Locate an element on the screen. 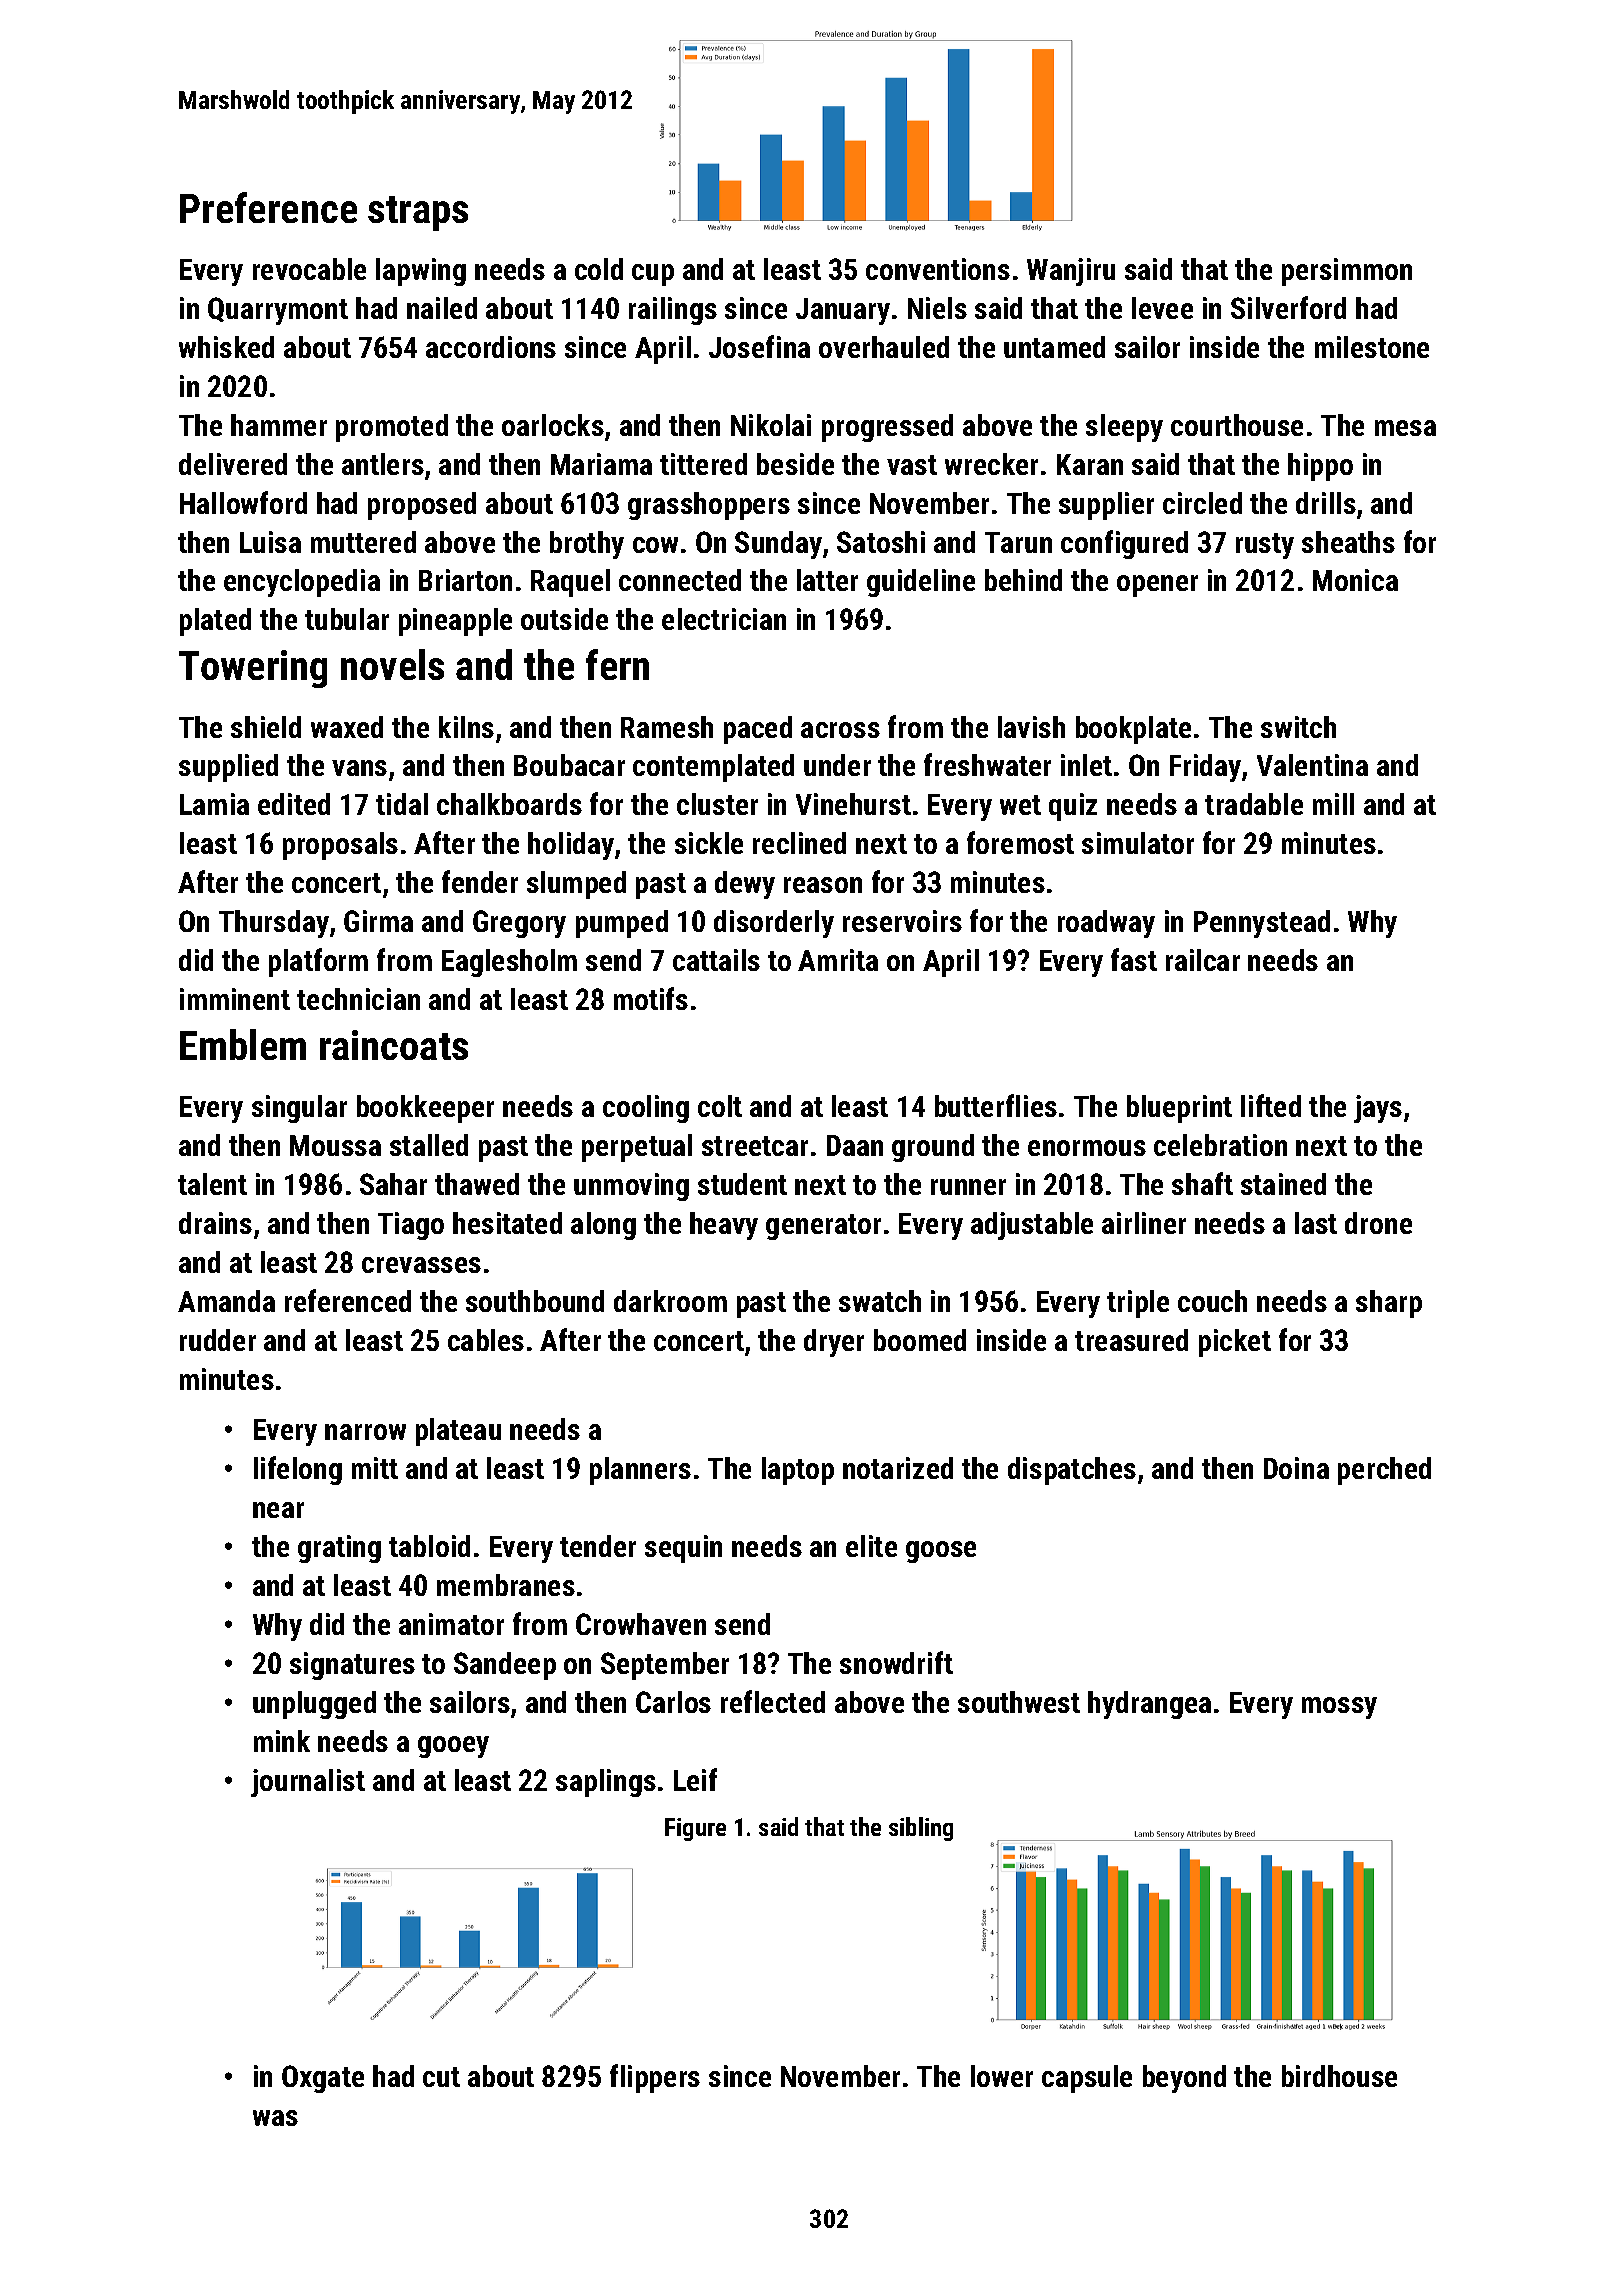 This screenshot has width=1620, height=2292. revocable is located at coordinates (309, 269).
